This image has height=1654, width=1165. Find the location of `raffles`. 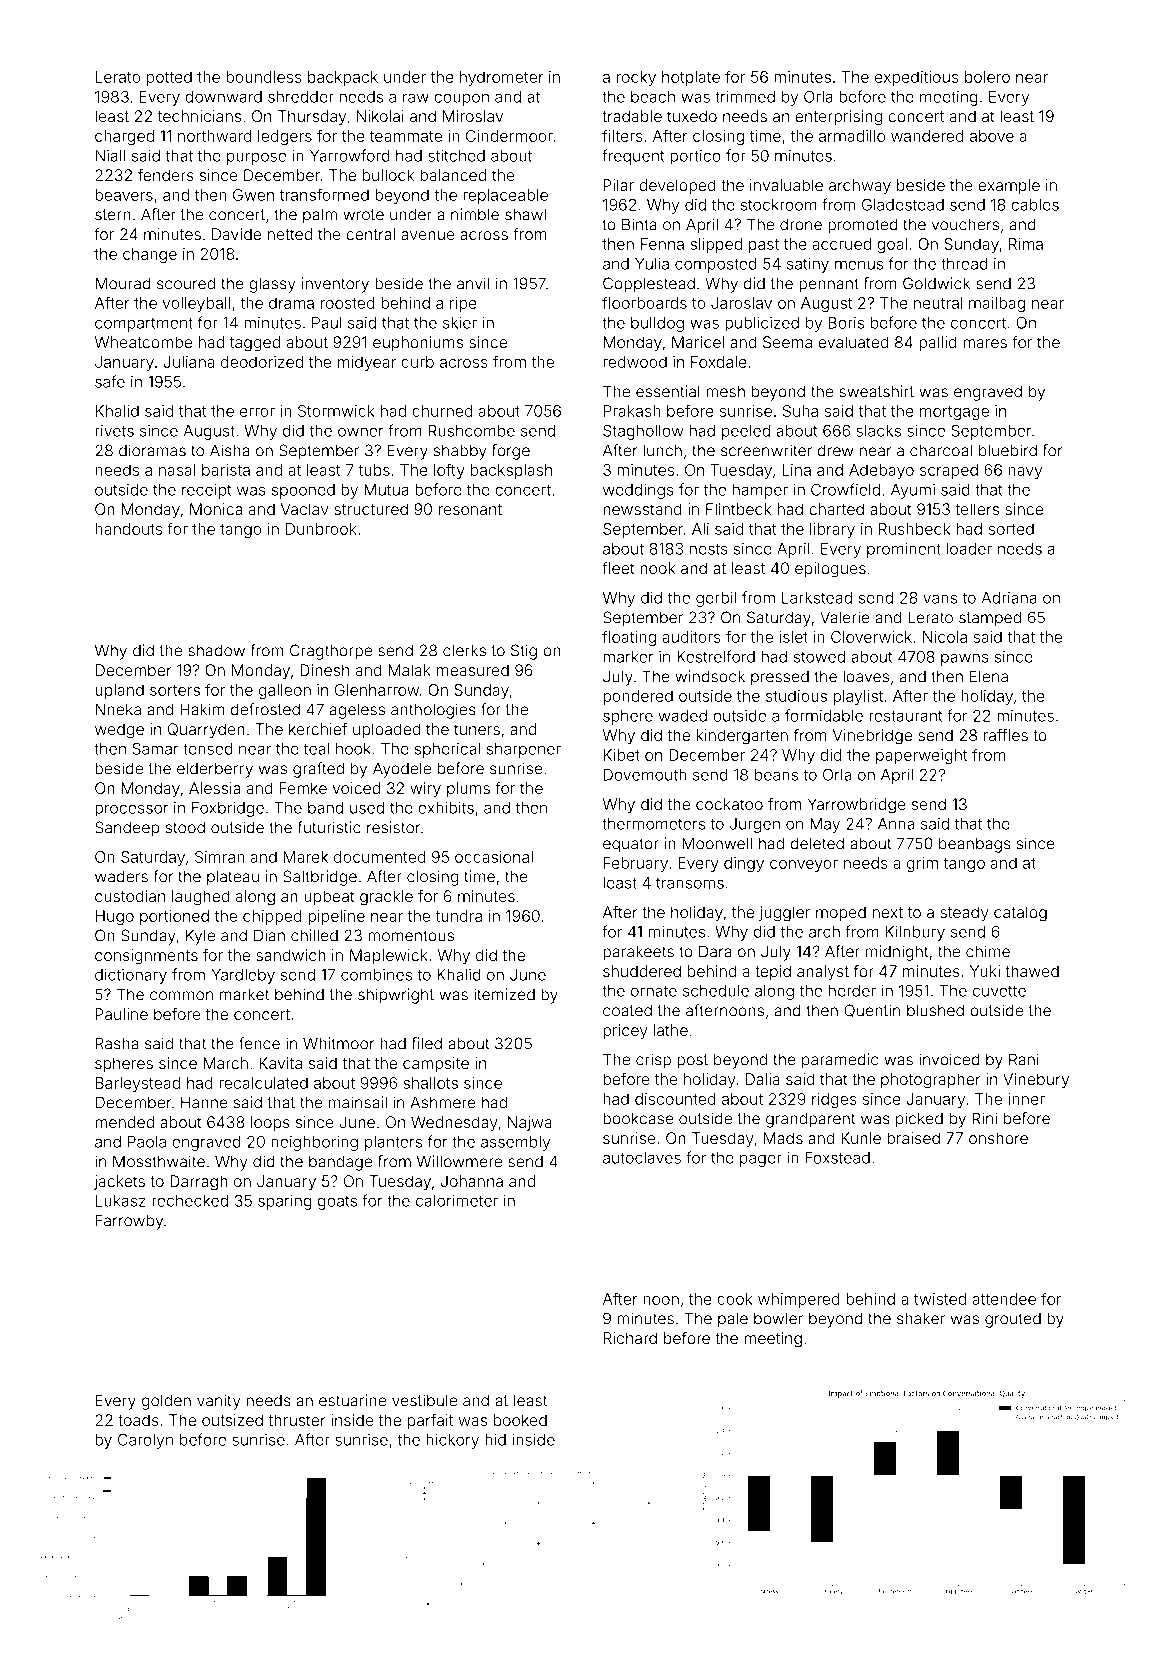

raffles is located at coordinates (1006, 735).
